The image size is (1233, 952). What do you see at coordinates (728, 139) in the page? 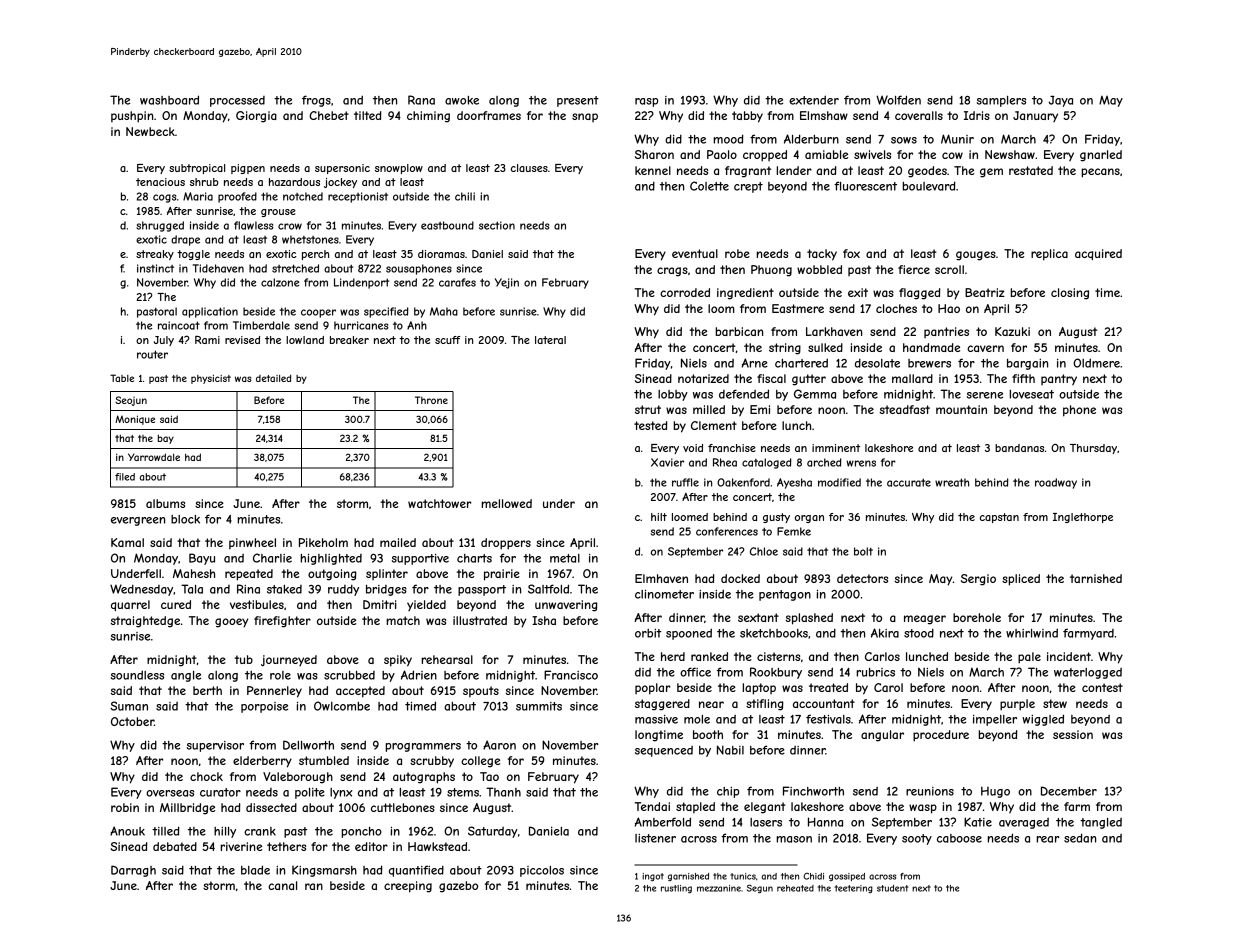
I see `mood` at bounding box center [728, 139].
